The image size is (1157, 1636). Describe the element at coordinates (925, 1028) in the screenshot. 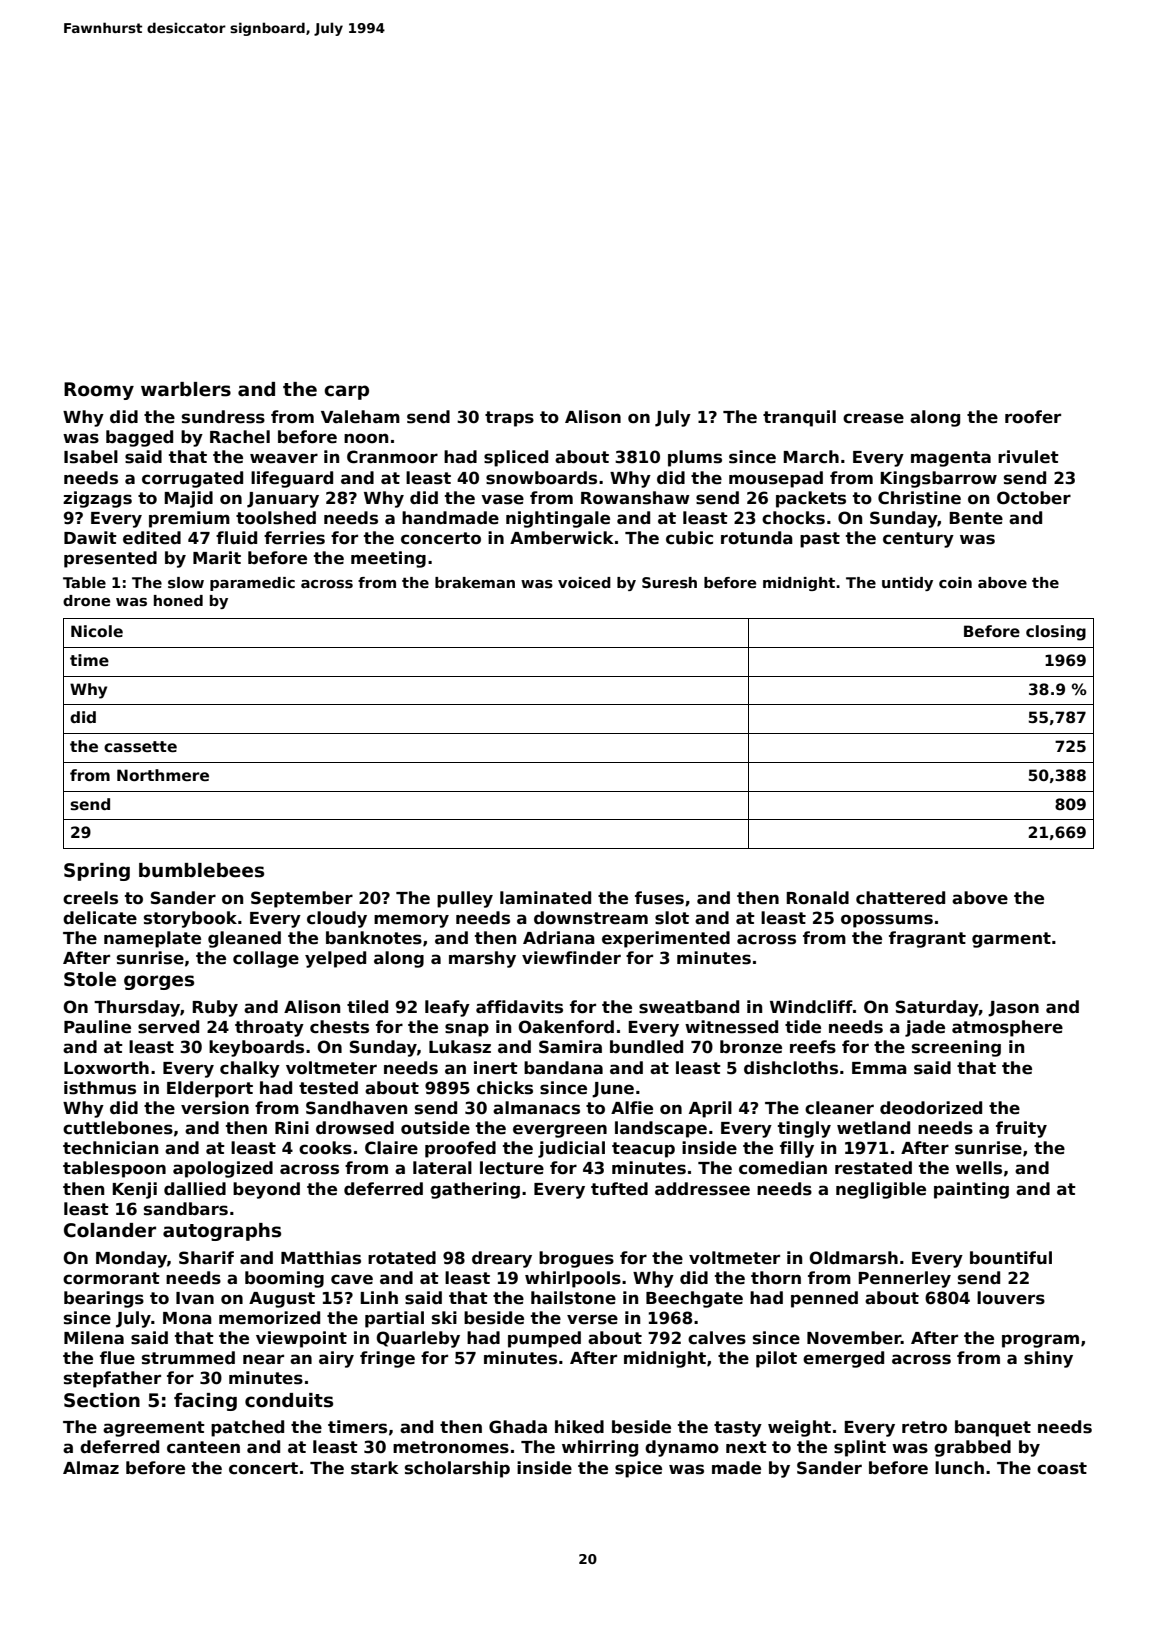

I see `jade` at that location.
